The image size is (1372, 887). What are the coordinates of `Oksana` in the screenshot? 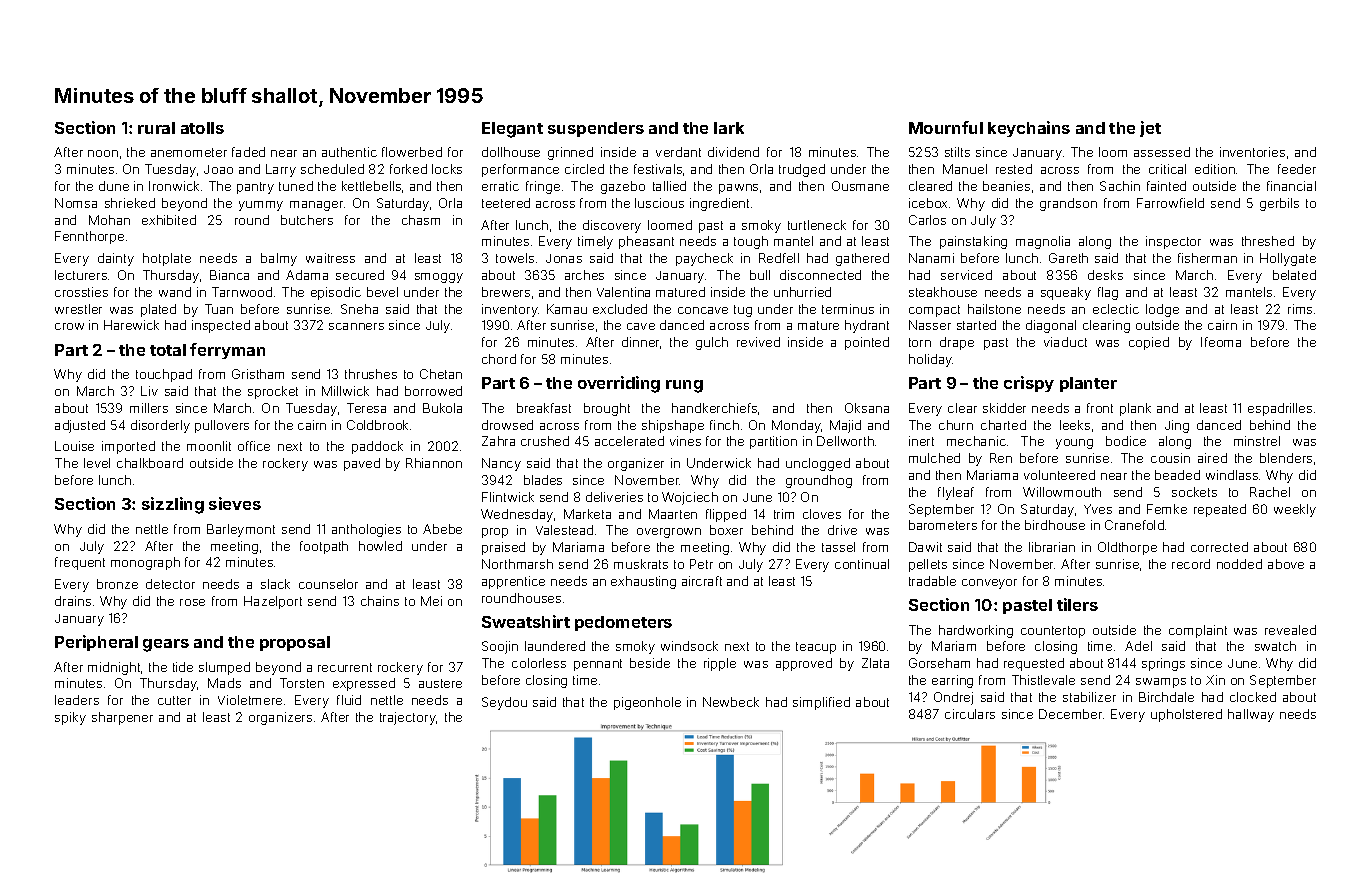 It's located at (867, 408).
